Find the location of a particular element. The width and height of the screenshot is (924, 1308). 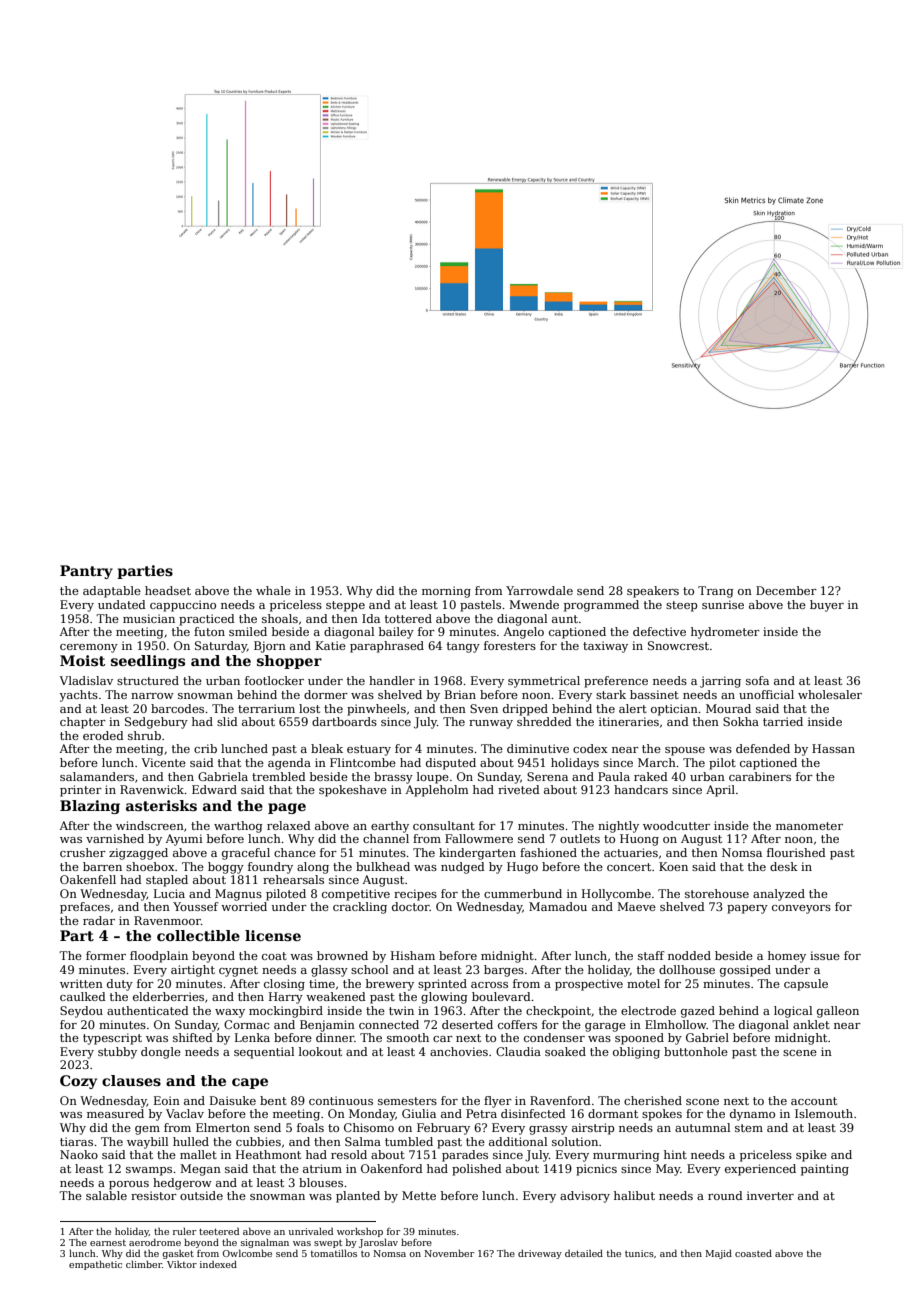

resistor is located at coordinates (154, 1195).
